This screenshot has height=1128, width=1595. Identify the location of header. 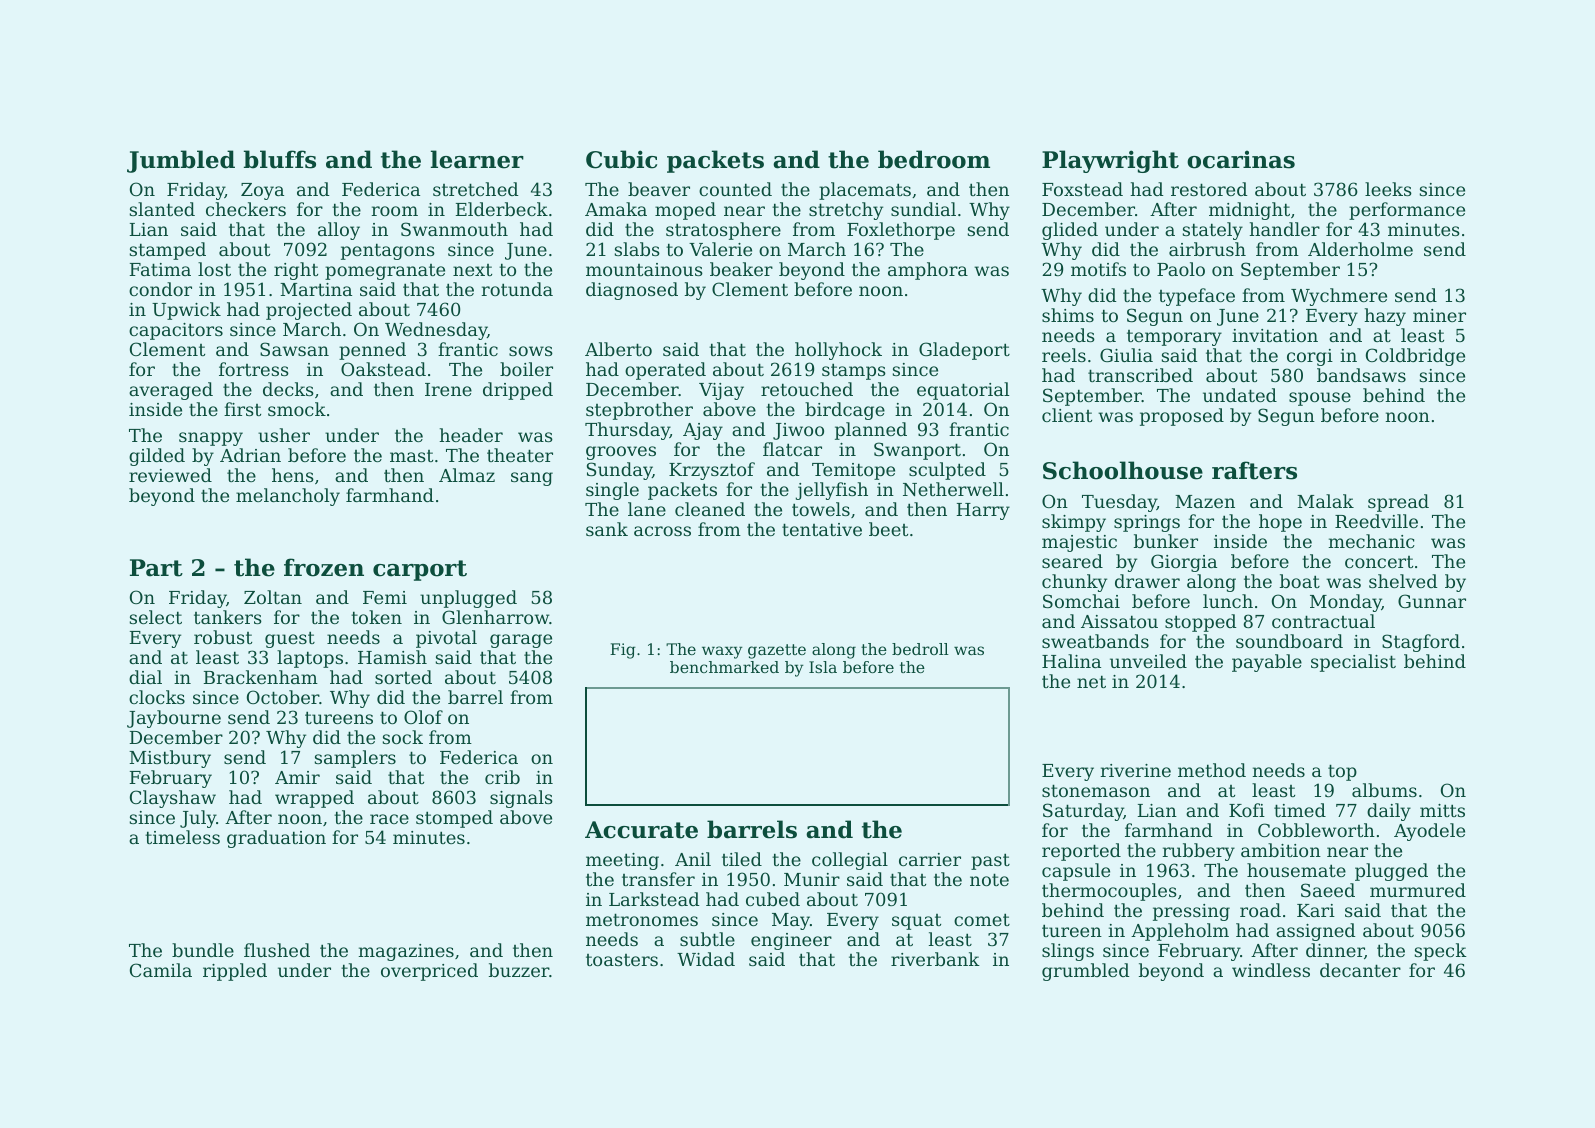
(471, 435).
